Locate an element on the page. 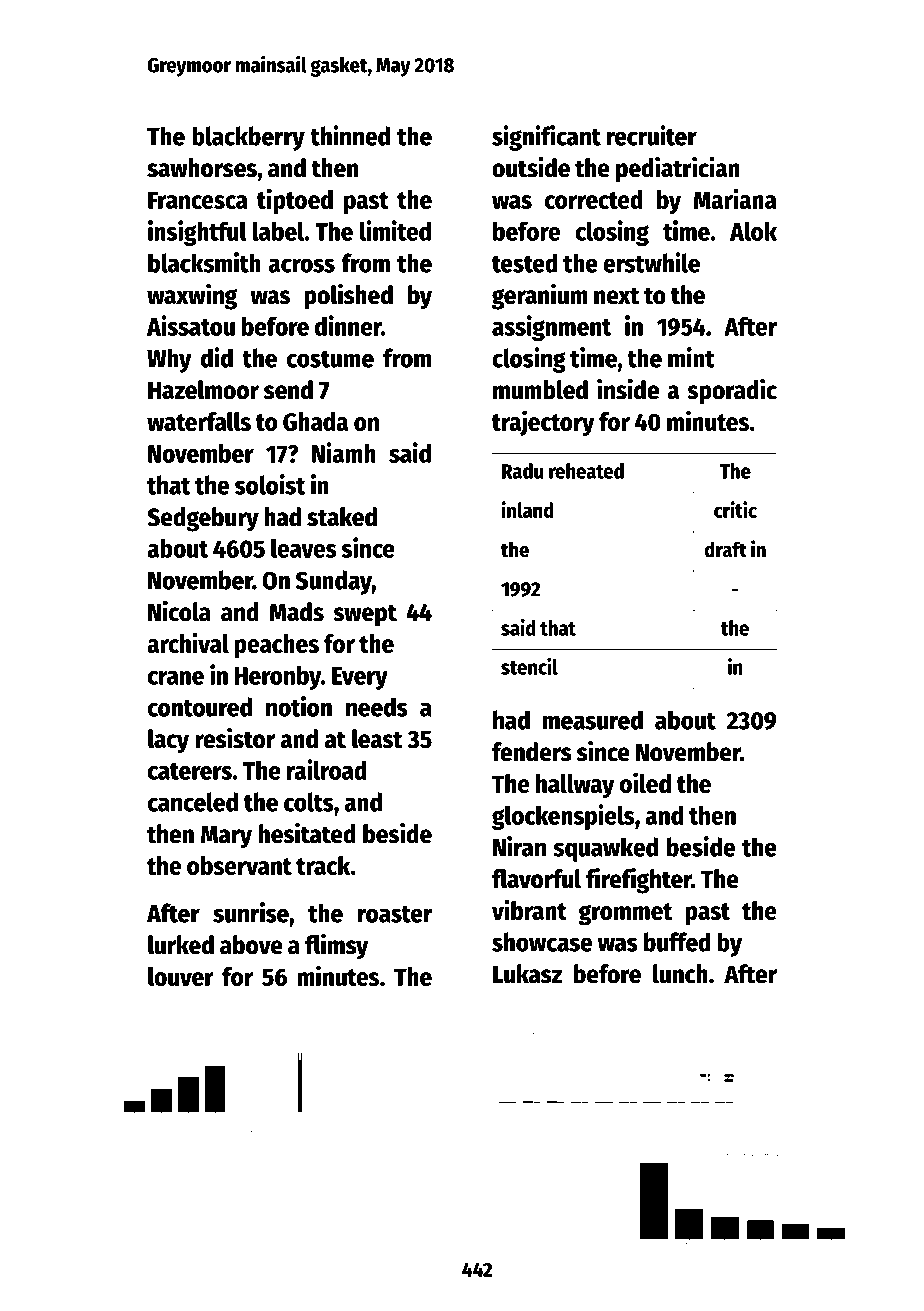 The width and height of the document is (924, 1311). stencil is located at coordinates (529, 666).
